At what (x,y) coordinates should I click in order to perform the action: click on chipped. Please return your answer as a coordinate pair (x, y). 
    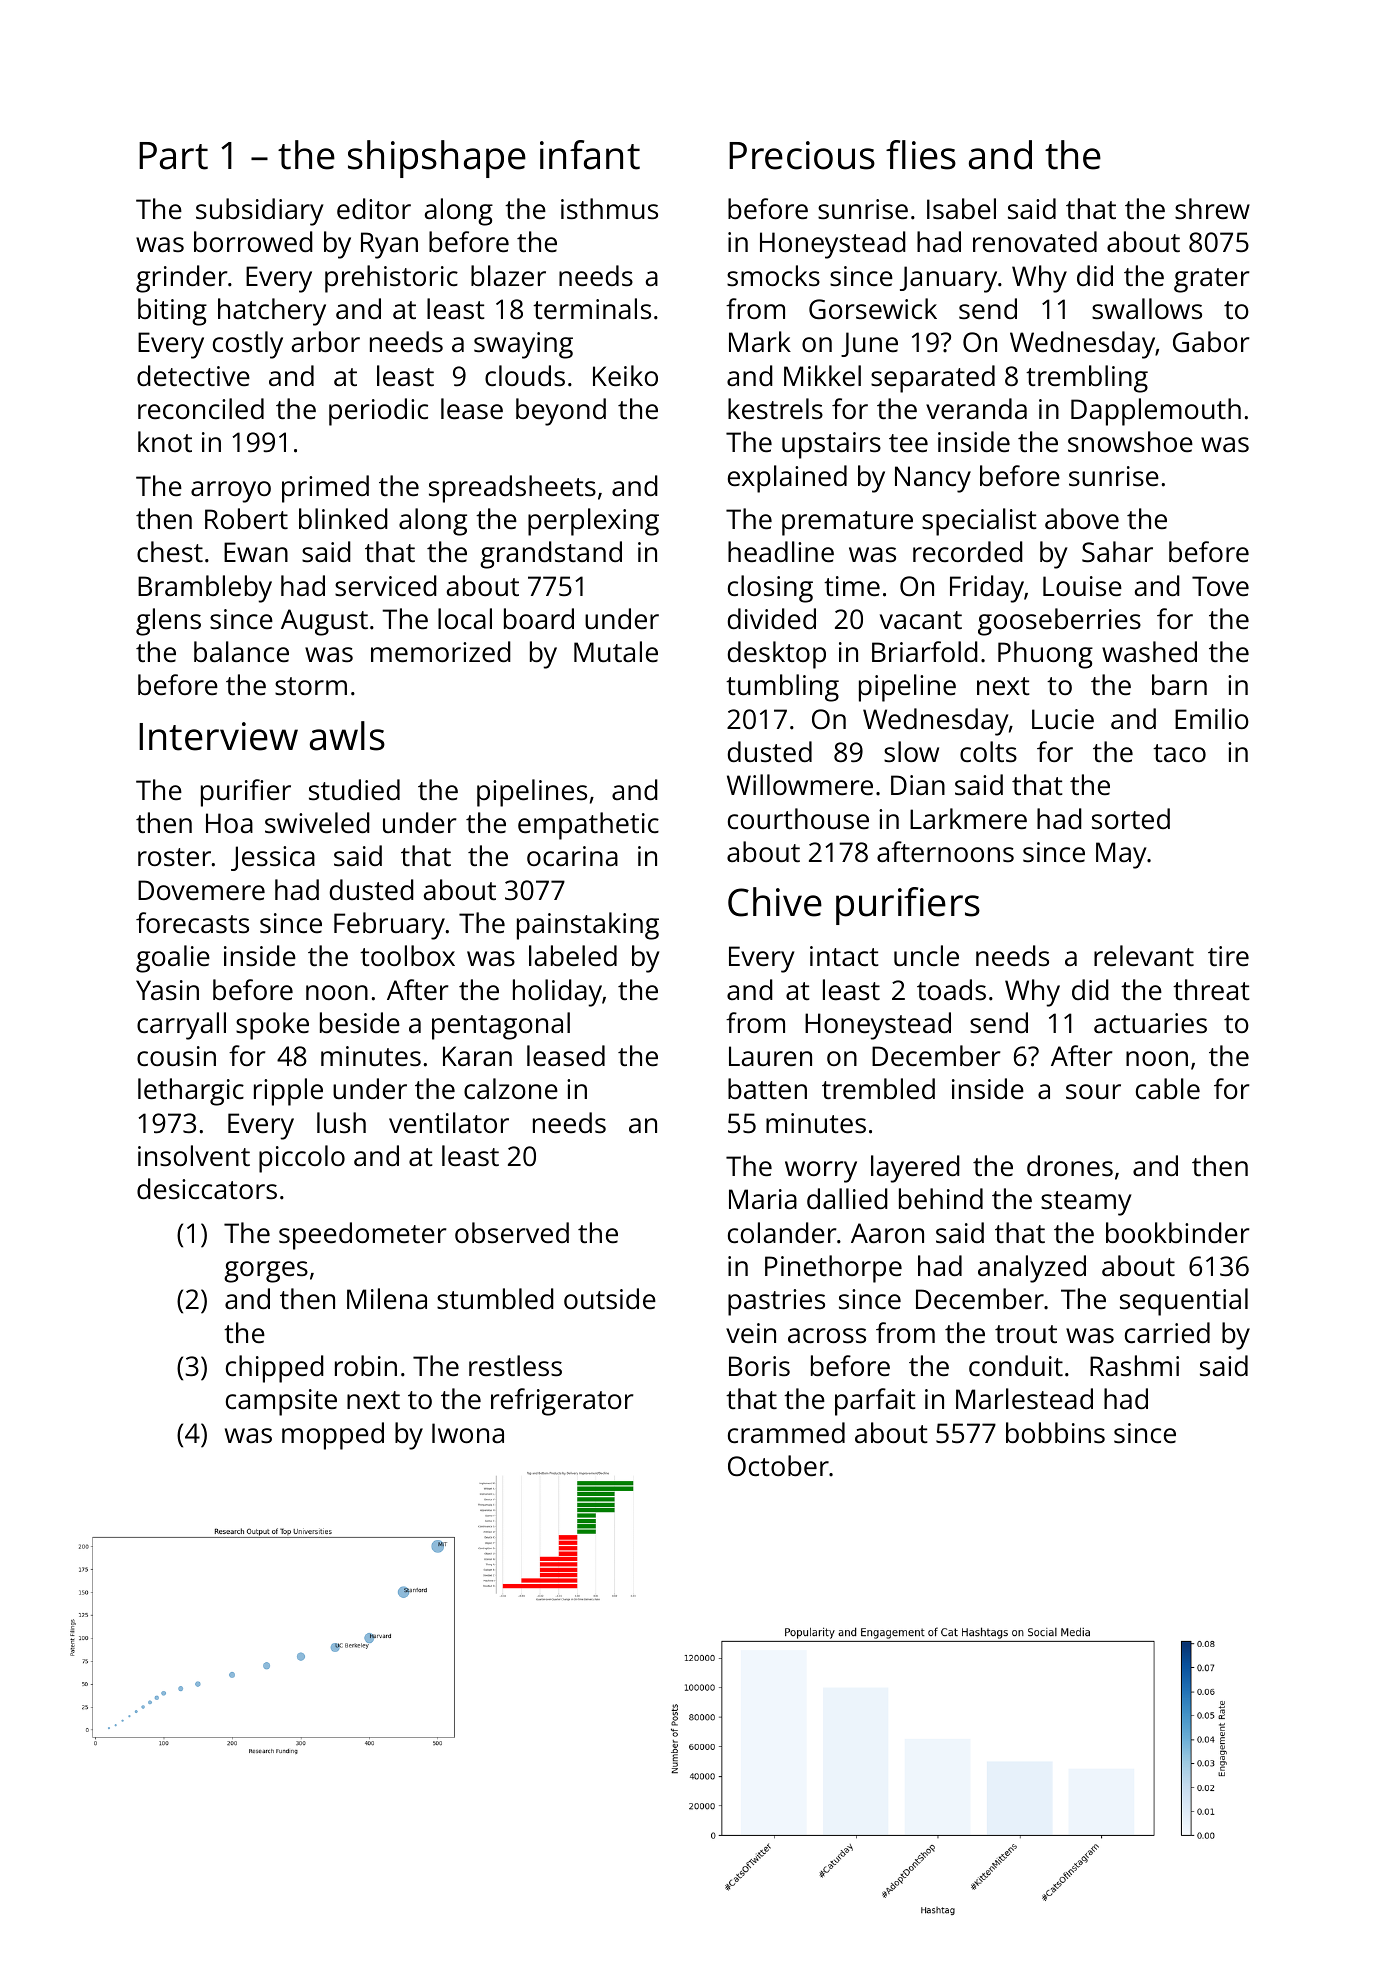
    Looking at the image, I should click on (275, 1369).
